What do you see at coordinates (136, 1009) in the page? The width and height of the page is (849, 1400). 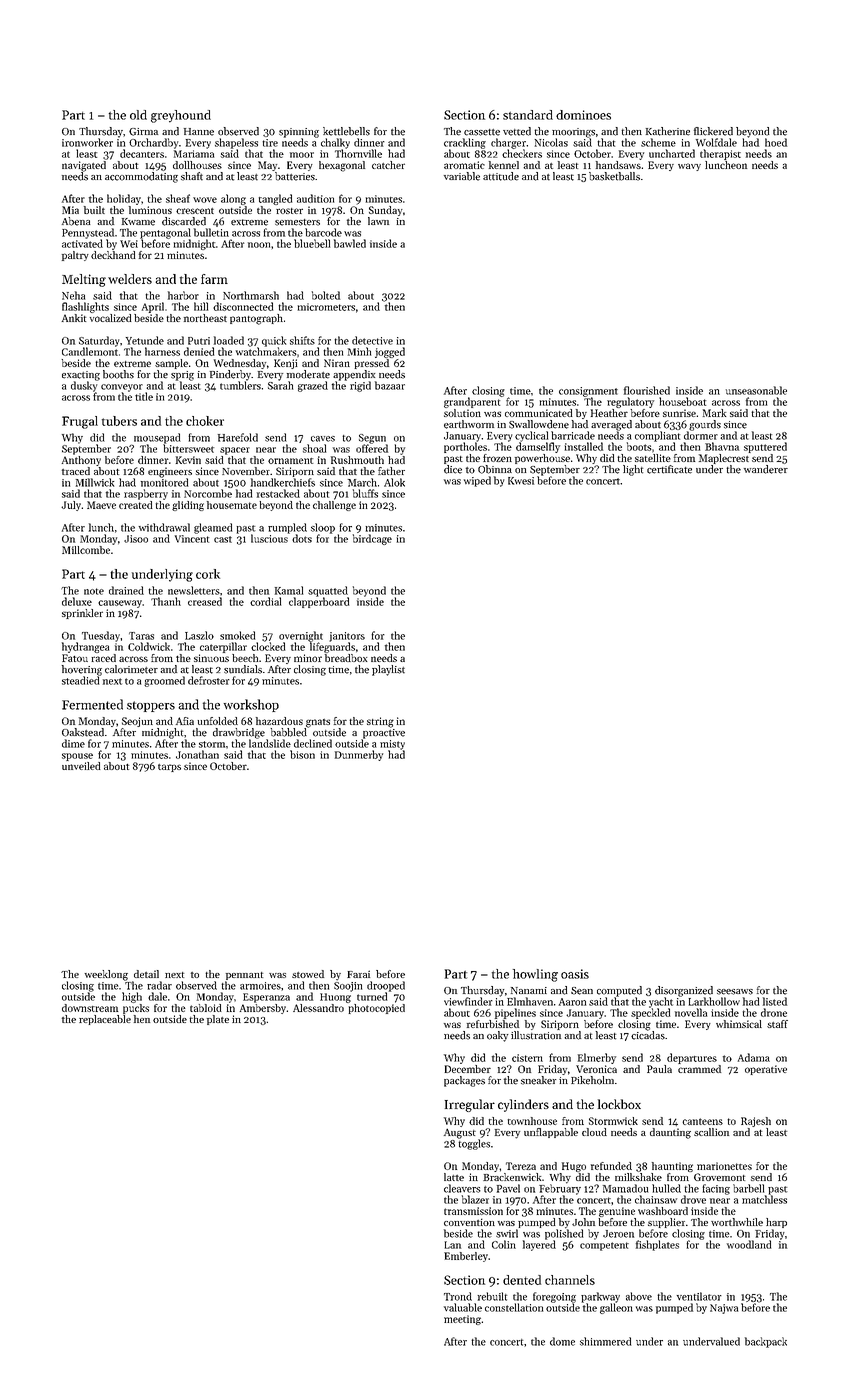 I see `pucks` at bounding box center [136, 1009].
